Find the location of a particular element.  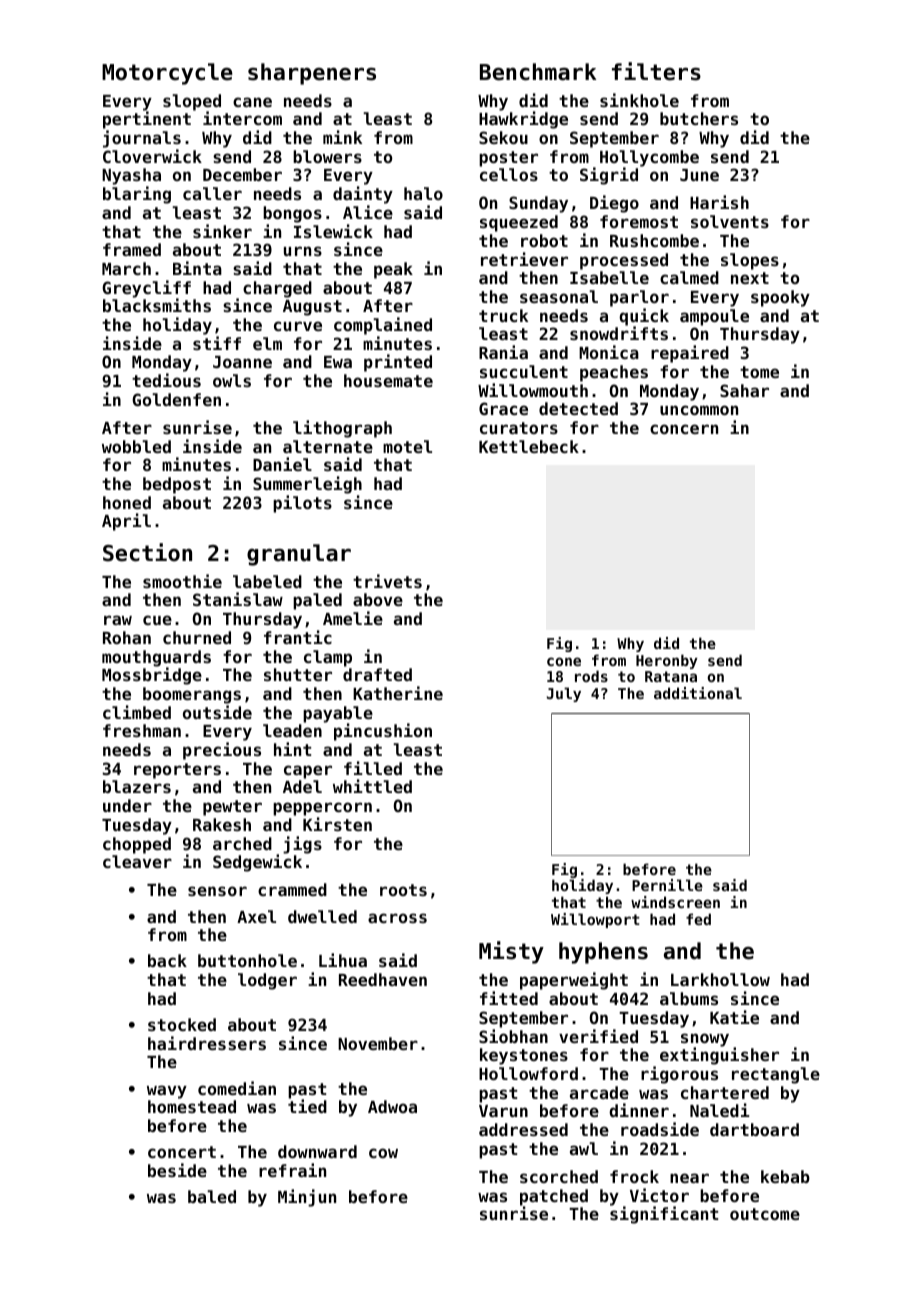

hairdressers is located at coordinates (207, 1043).
